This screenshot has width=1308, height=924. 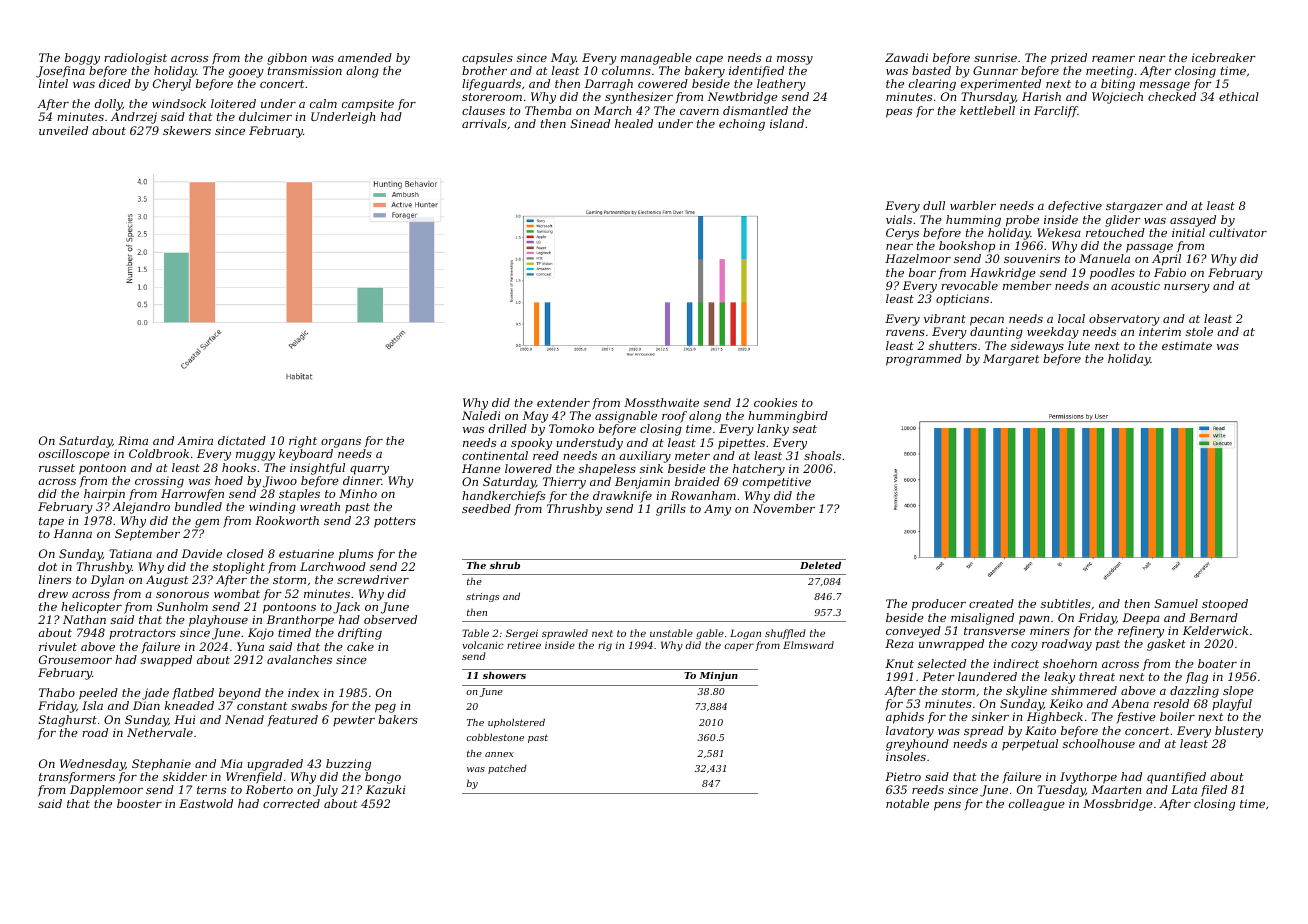 I want to click on Abena, so click(x=1130, y=703).
